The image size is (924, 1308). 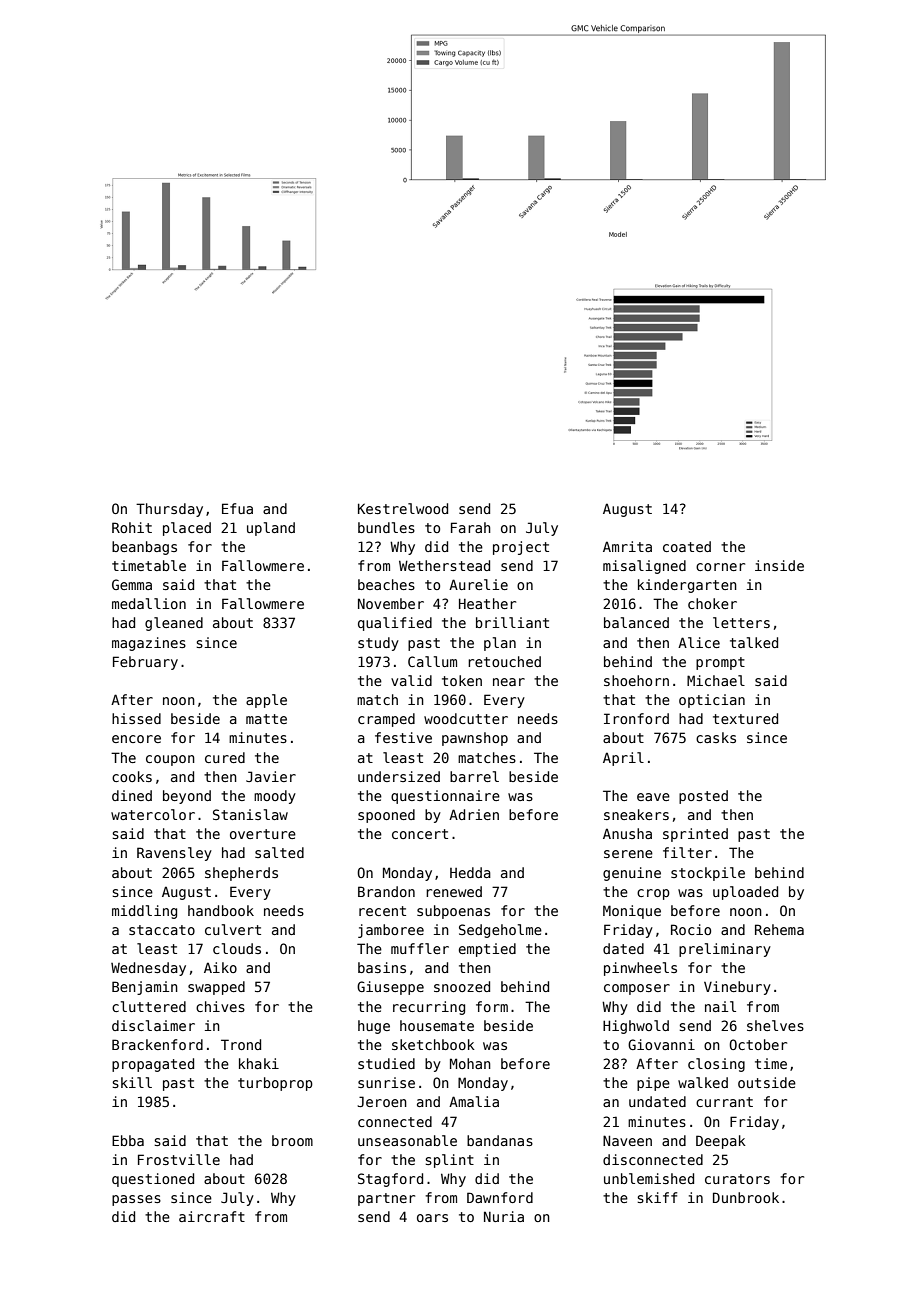 I want to click on near, so click(x=509, y=682).
